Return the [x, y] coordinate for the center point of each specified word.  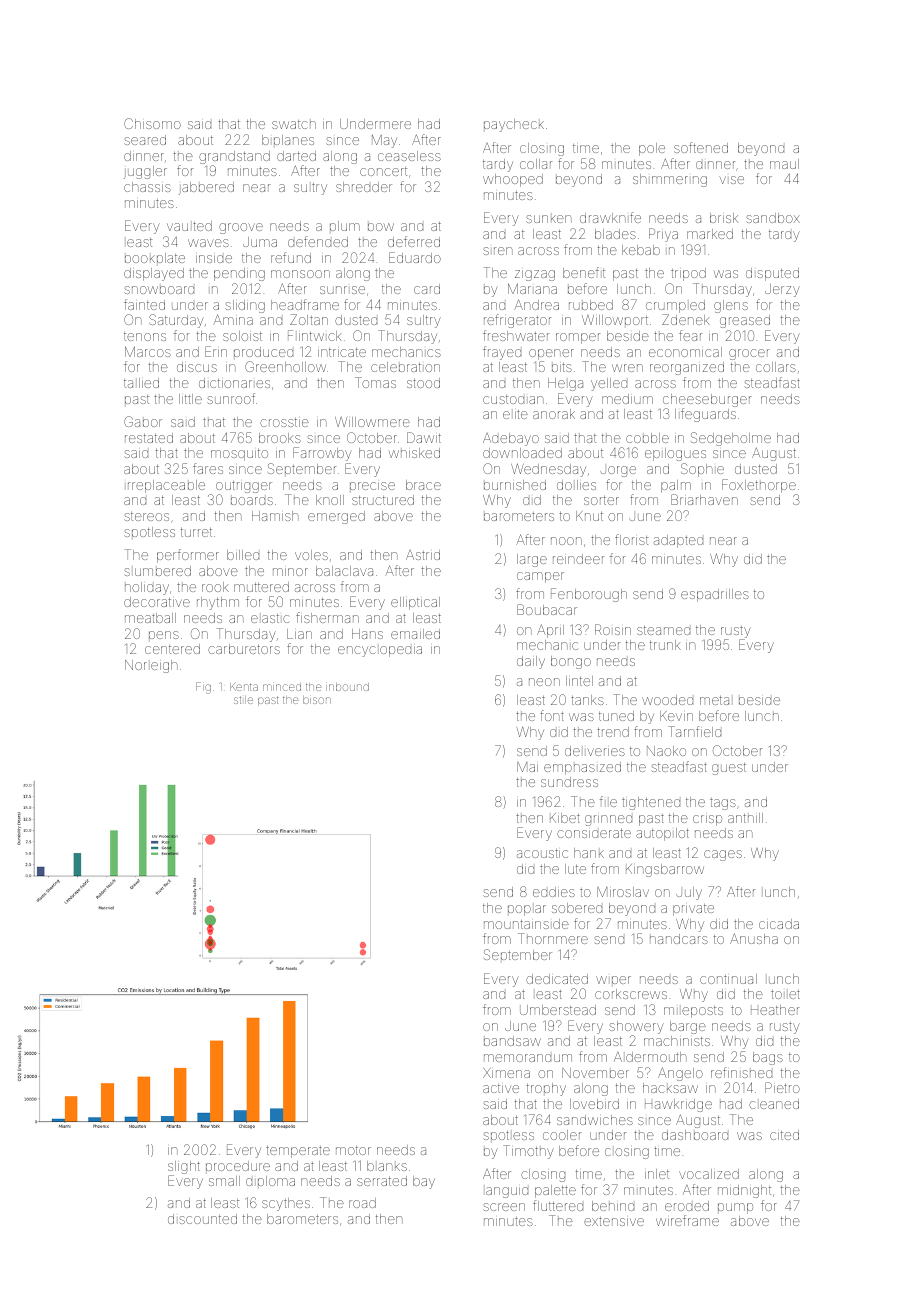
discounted [202, 1219]
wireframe [687, 1220]
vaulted [189, 226]
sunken [549, 219]
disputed [772, 274]
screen [504, 1207]
